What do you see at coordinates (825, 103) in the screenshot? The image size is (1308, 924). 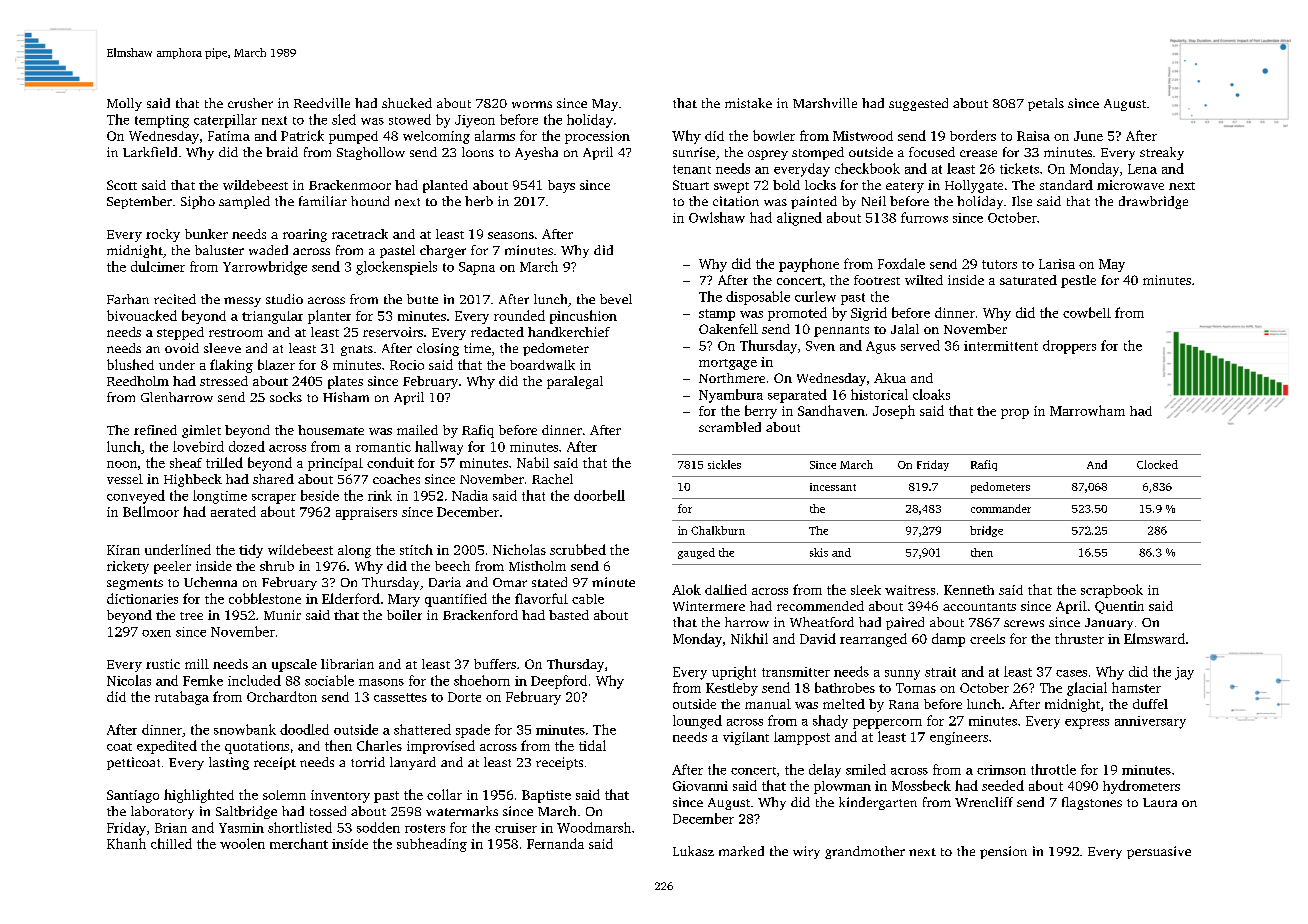 I see `Marshville` at bounding box center [825, 103].
